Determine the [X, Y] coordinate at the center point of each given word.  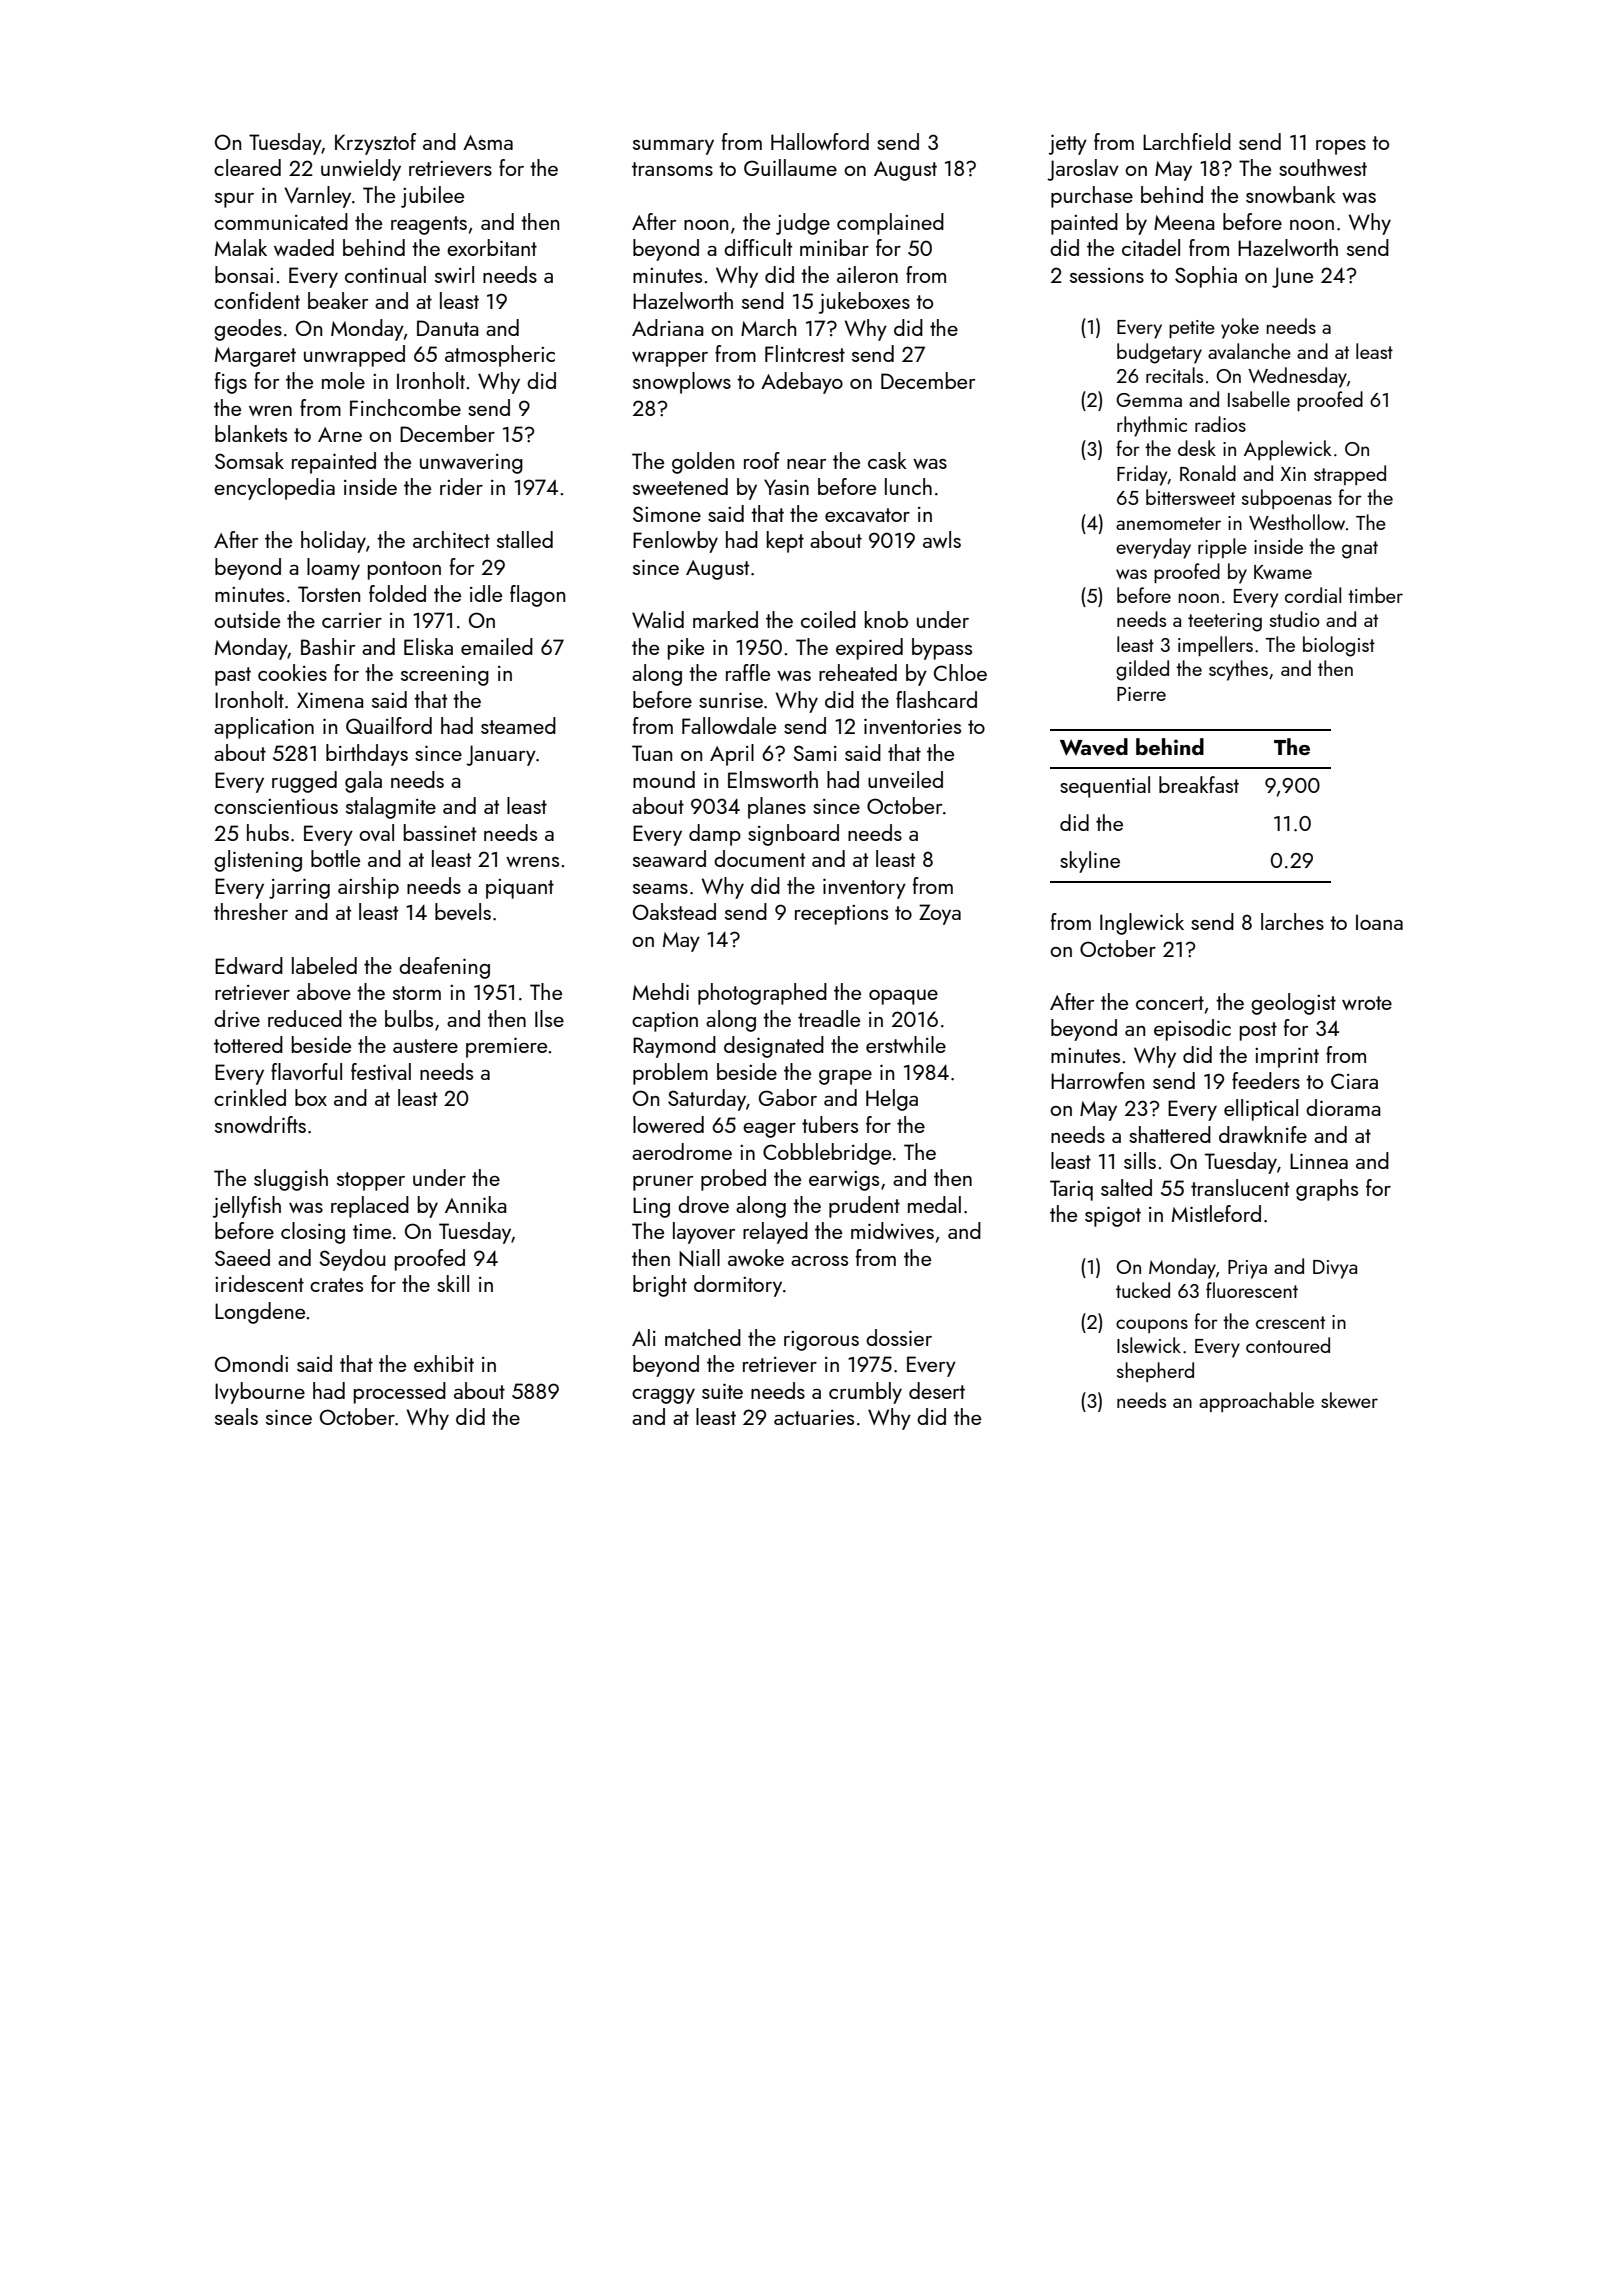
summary [673, 147]
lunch [908, 486]
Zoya [940, 914]
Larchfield [1187, 141]
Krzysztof [375, 144]
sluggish [291, 1180]
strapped [1350, 475]
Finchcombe [405, 407]
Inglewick [1142, 924]
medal [934, 1204]
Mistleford [1216, 1213]
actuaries [814, 1417]
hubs [268, 832]
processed [400, 1393]
